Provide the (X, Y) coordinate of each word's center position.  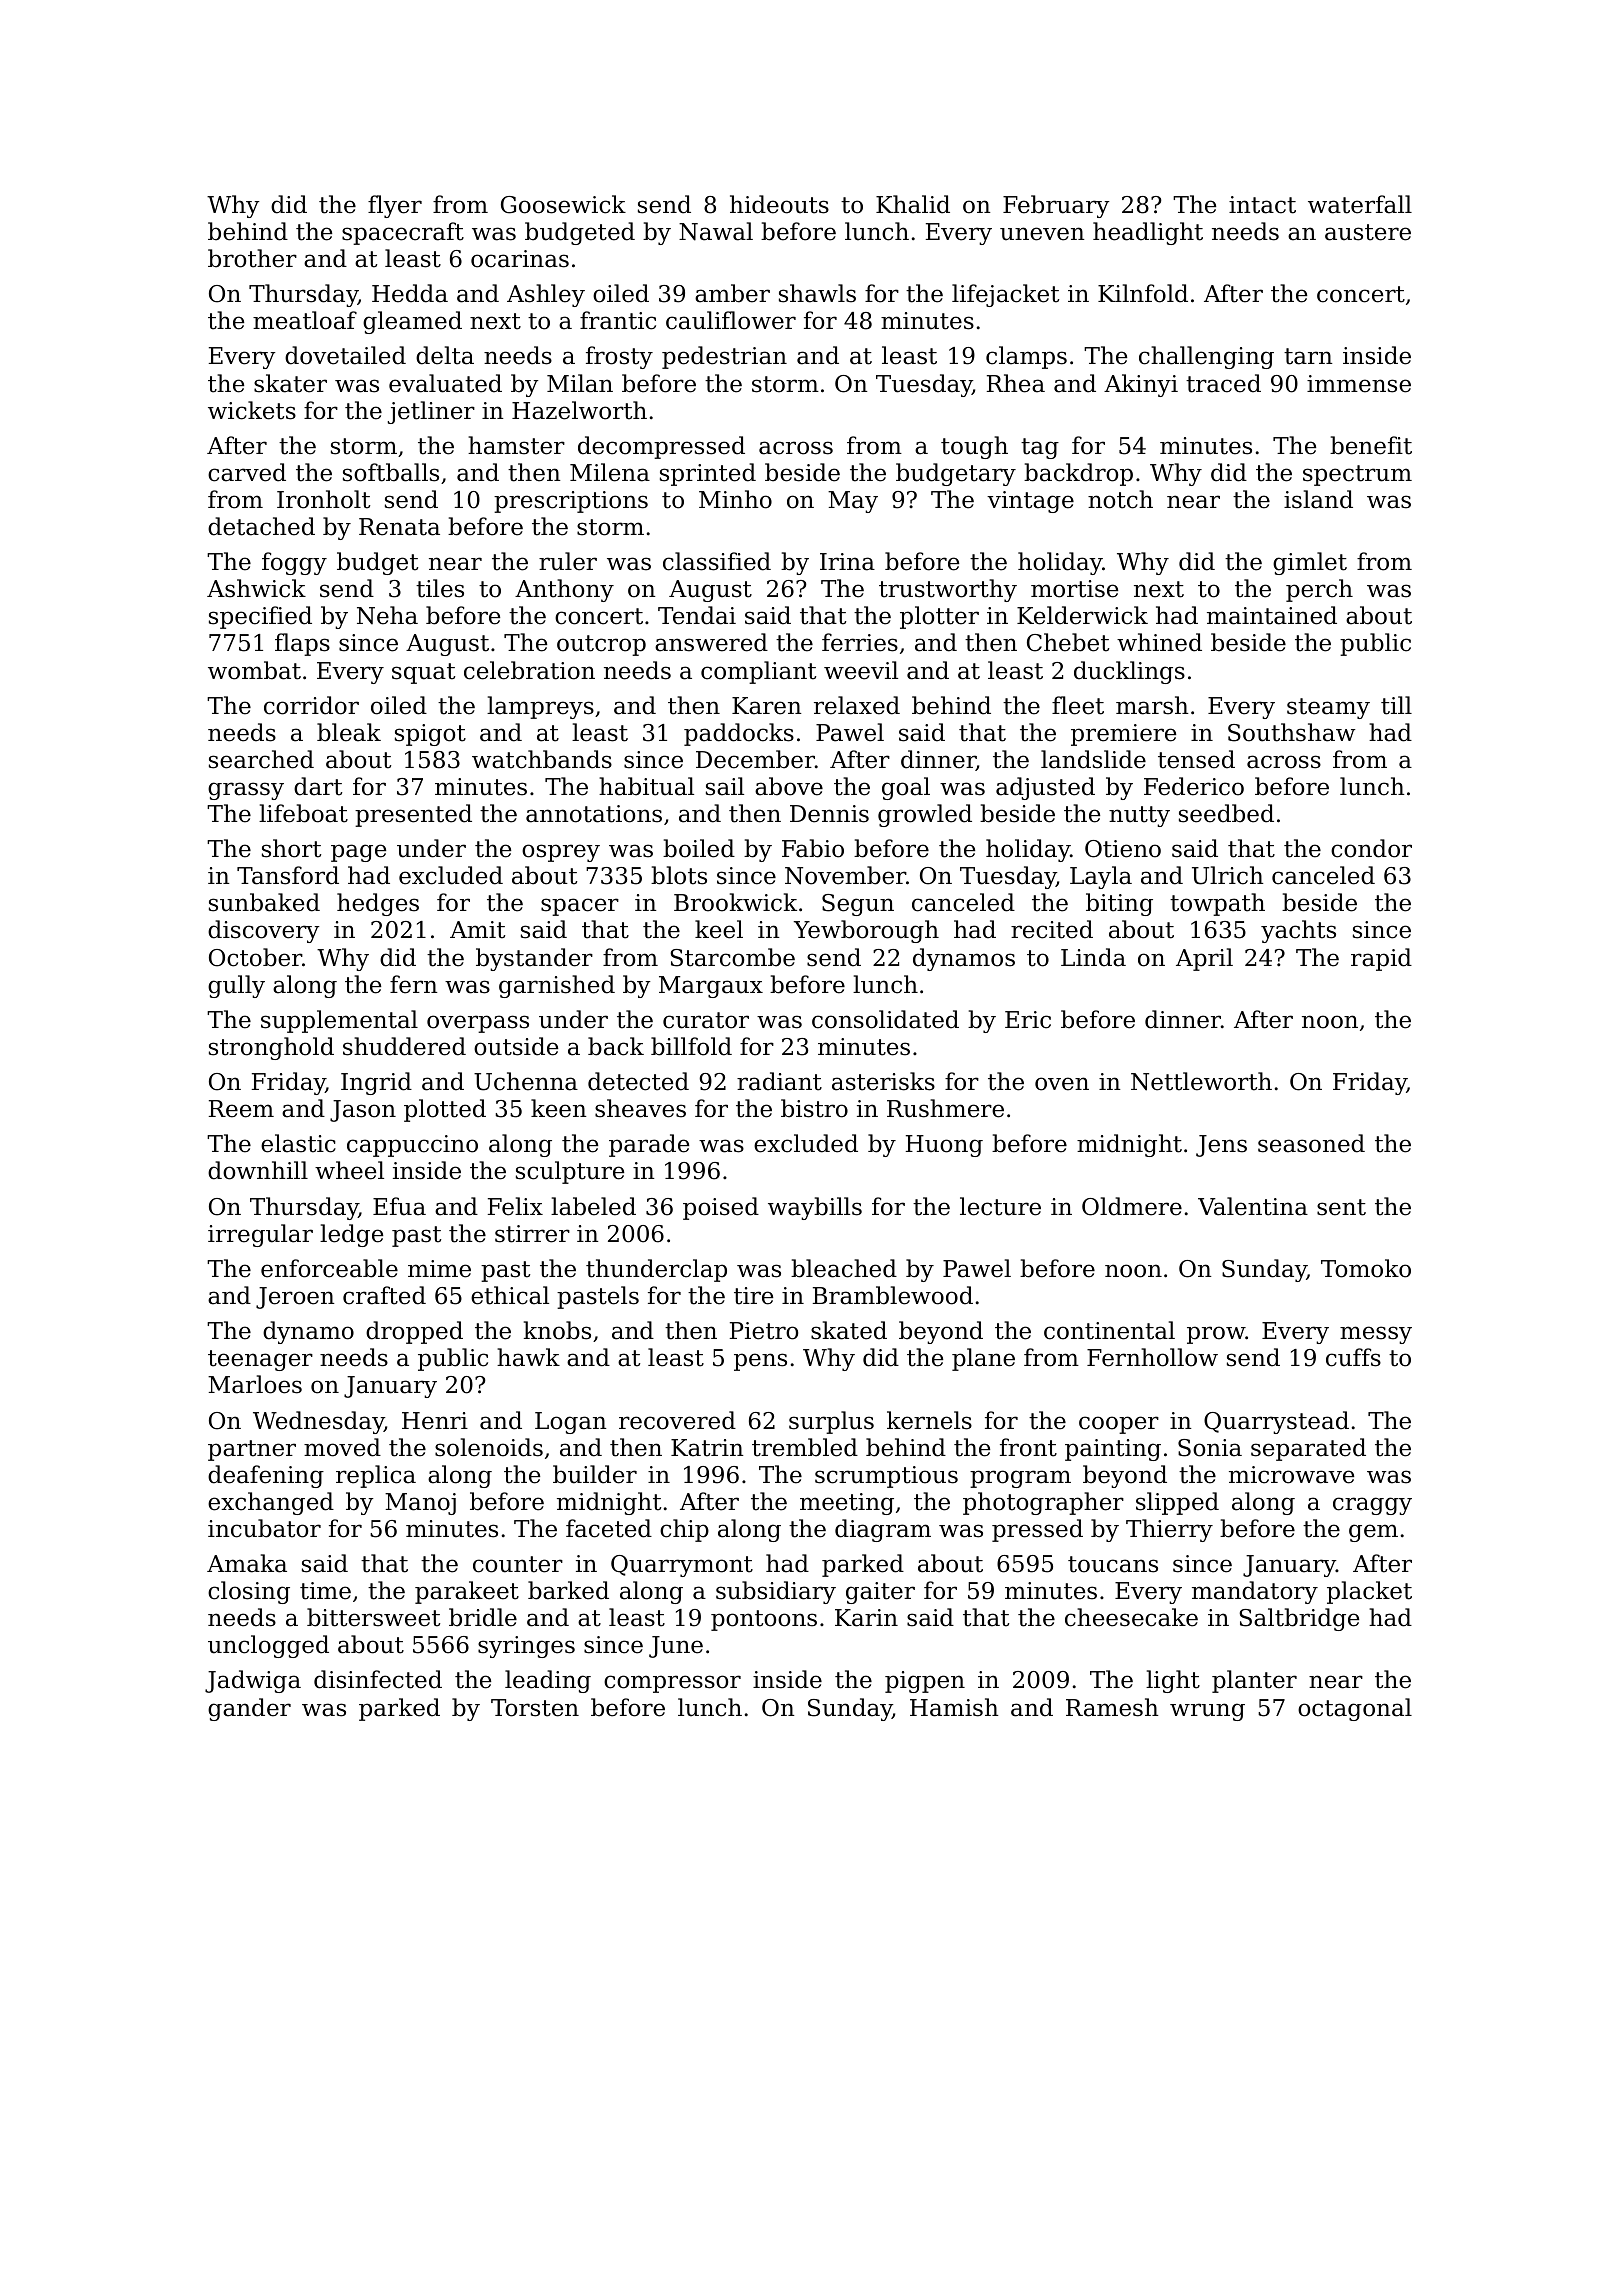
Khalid (913, 204)
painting (1113, 1450)
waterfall (1360, 204)
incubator (264, 1528)
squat (423, 673)
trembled (805, 1447)
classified (717, 561)
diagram (883, 1530)
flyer (395, 206)
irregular (260, 1235)
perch (1319, 590)
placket (1369, 1592)
